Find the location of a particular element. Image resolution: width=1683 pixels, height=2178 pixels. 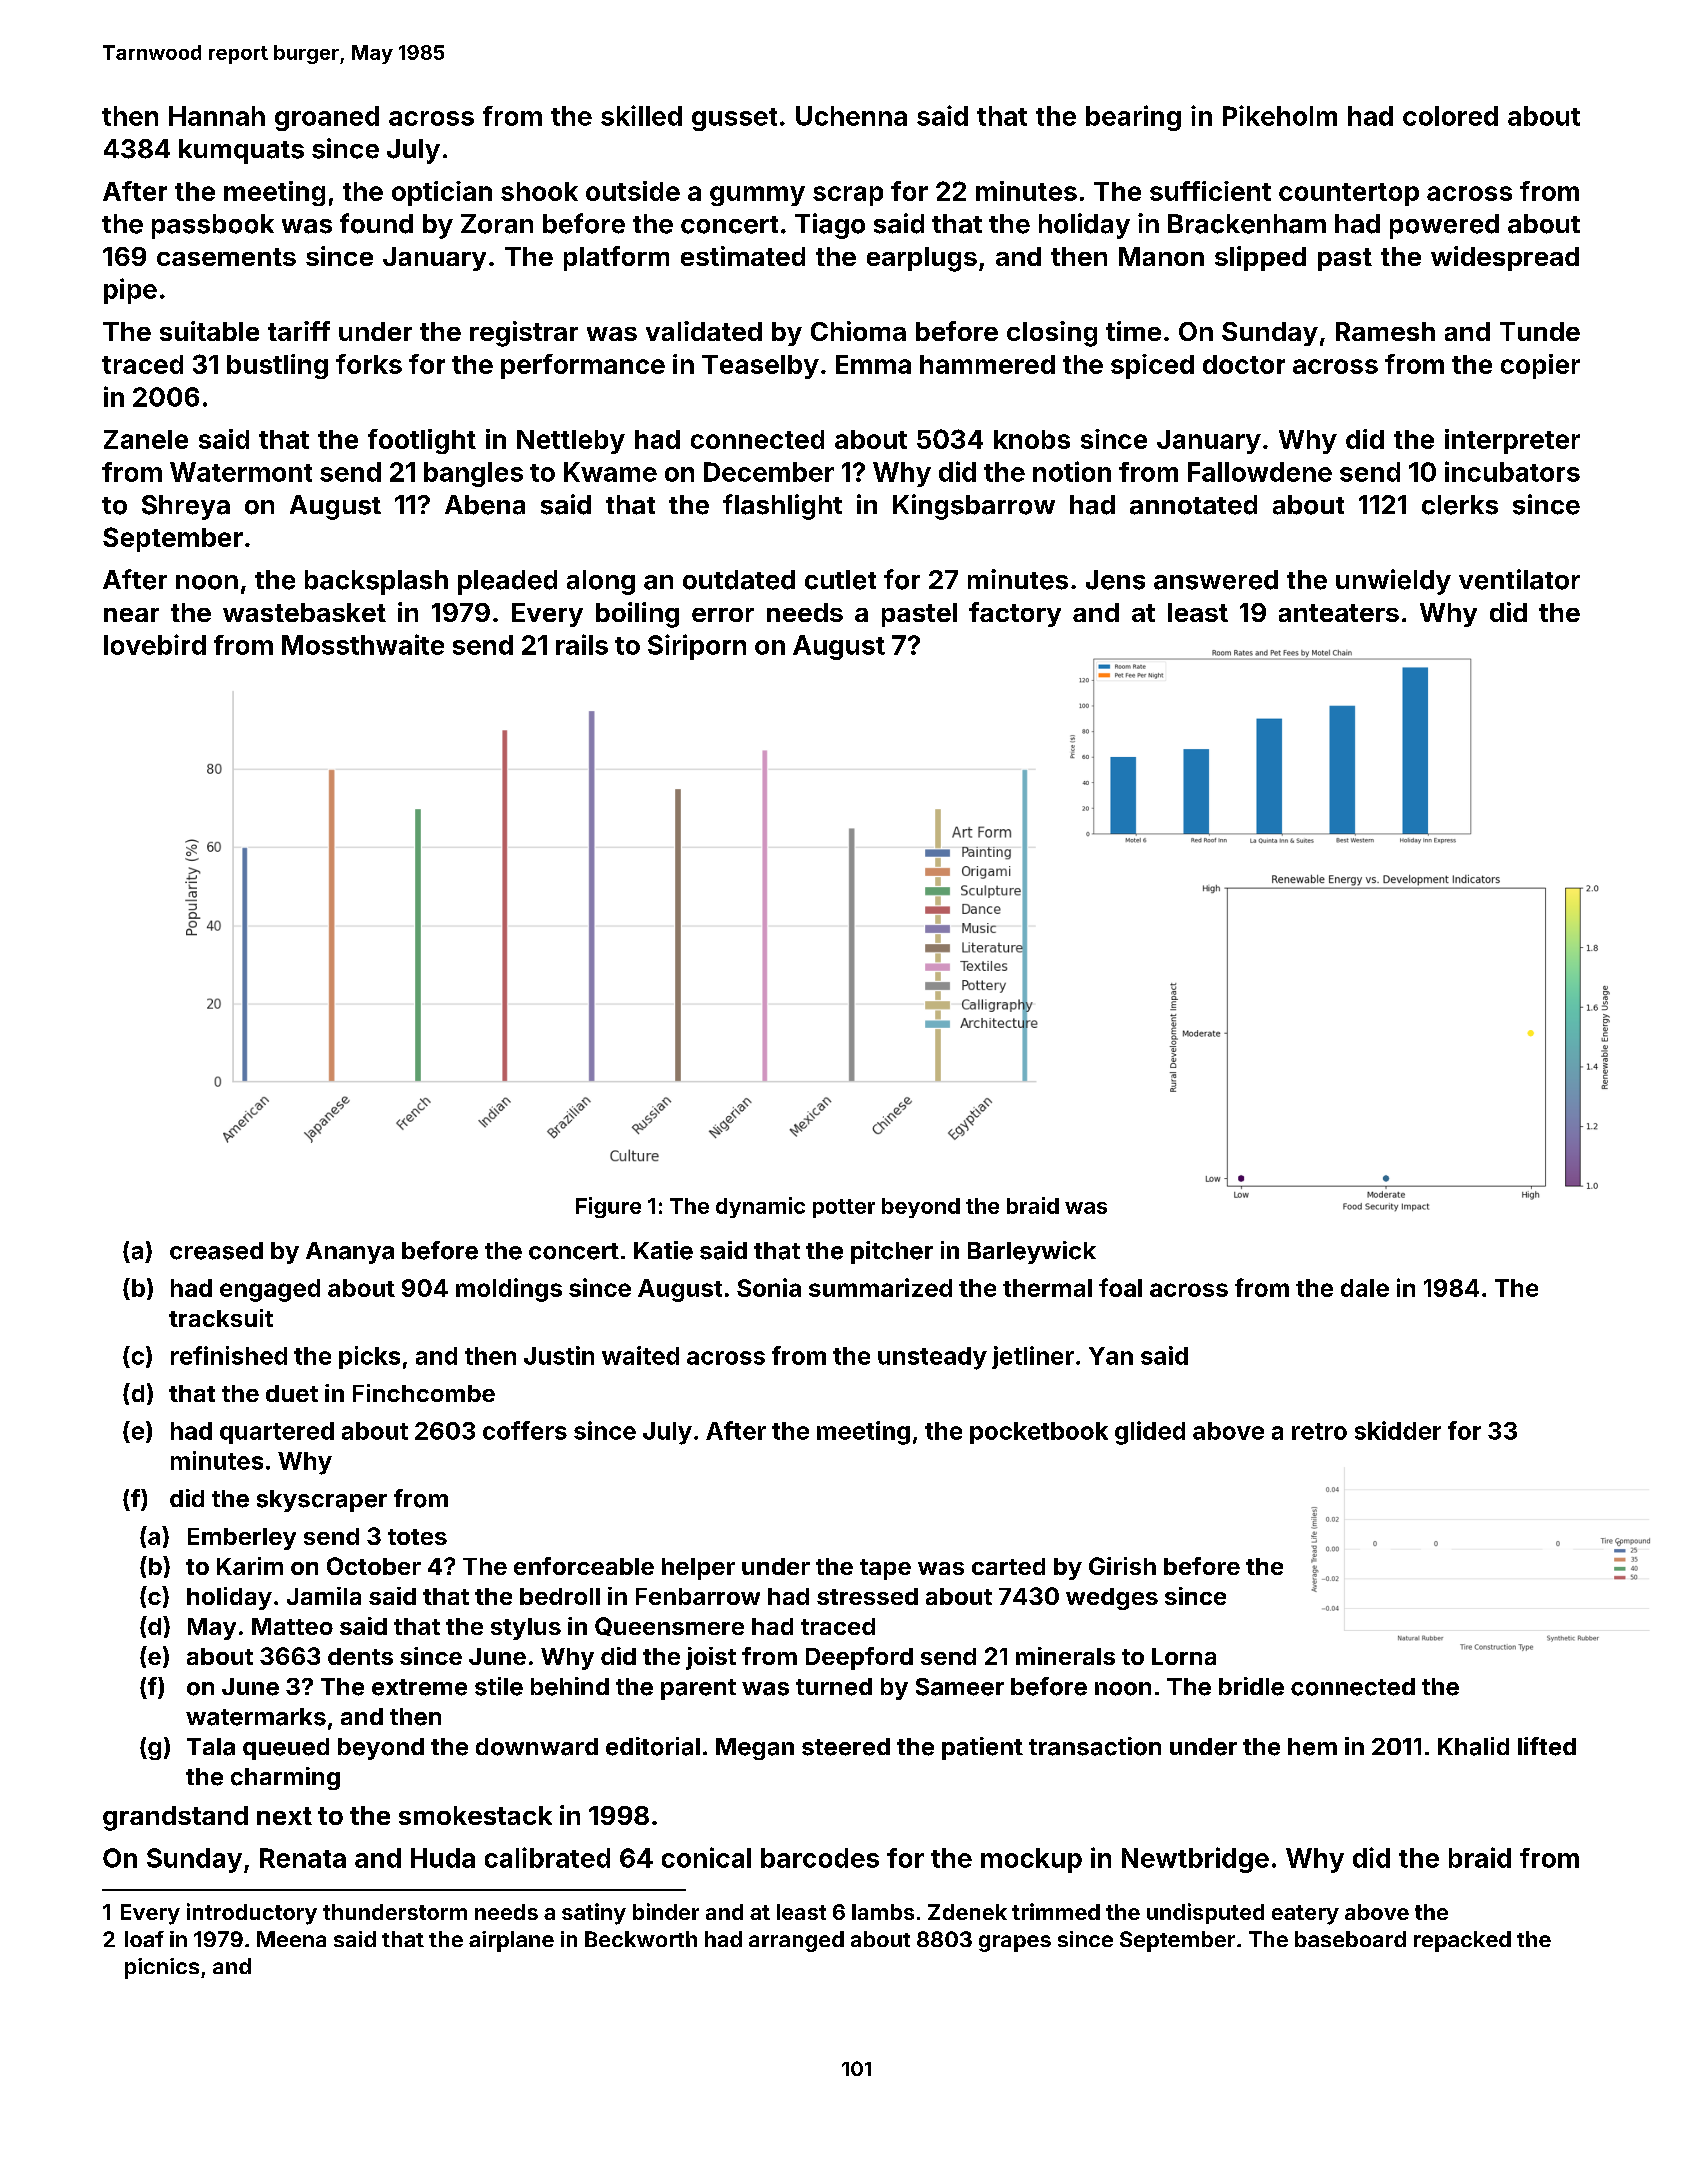

passbook is located at coordinates (213, 226).
